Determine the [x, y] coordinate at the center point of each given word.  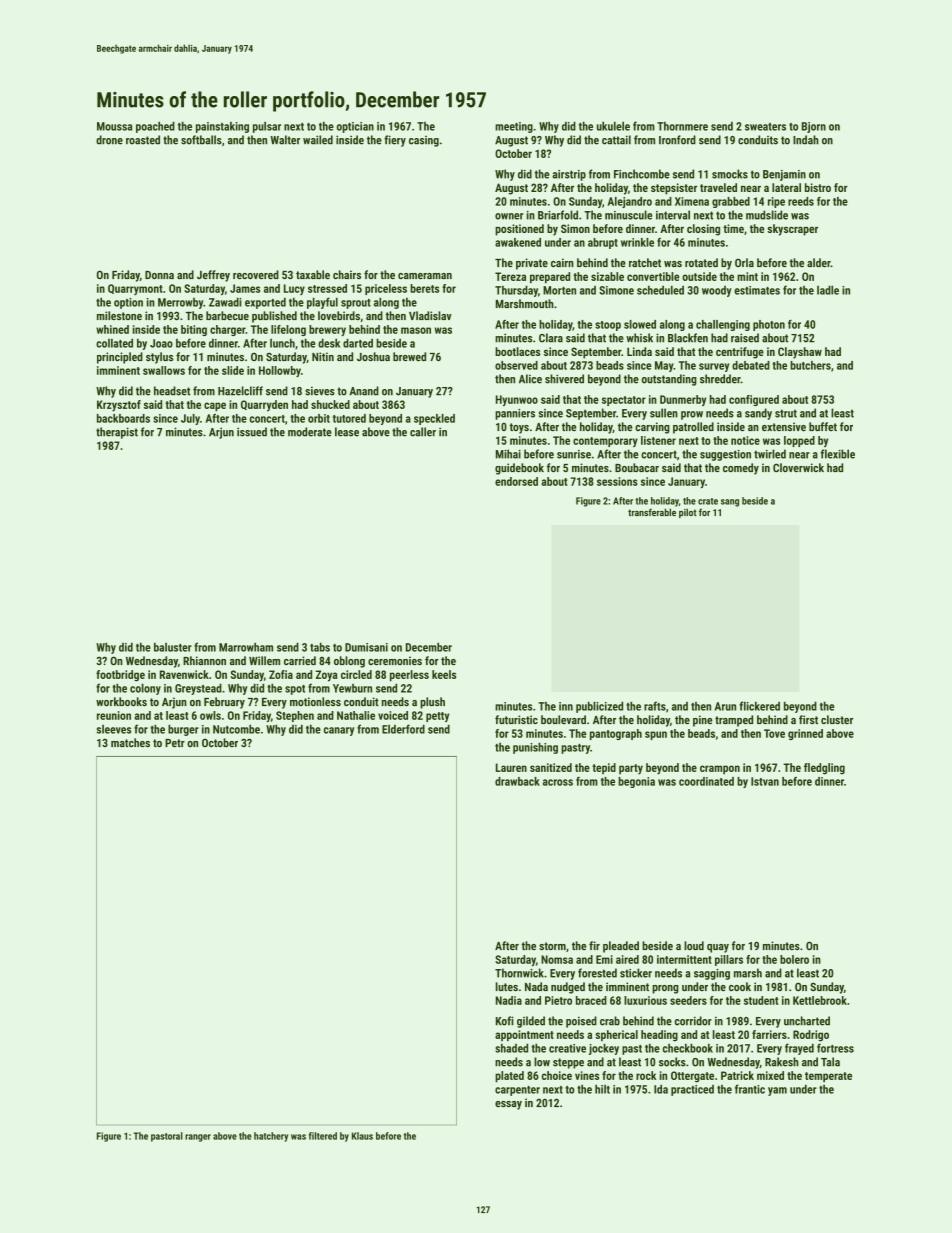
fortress [835, 1048]
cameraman [425, 276]
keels [444, 674]
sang [730, 503]
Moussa [114, 126]
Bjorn [814, 127]
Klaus [362, 1136]
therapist [117, 433]
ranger [198, 1138]
